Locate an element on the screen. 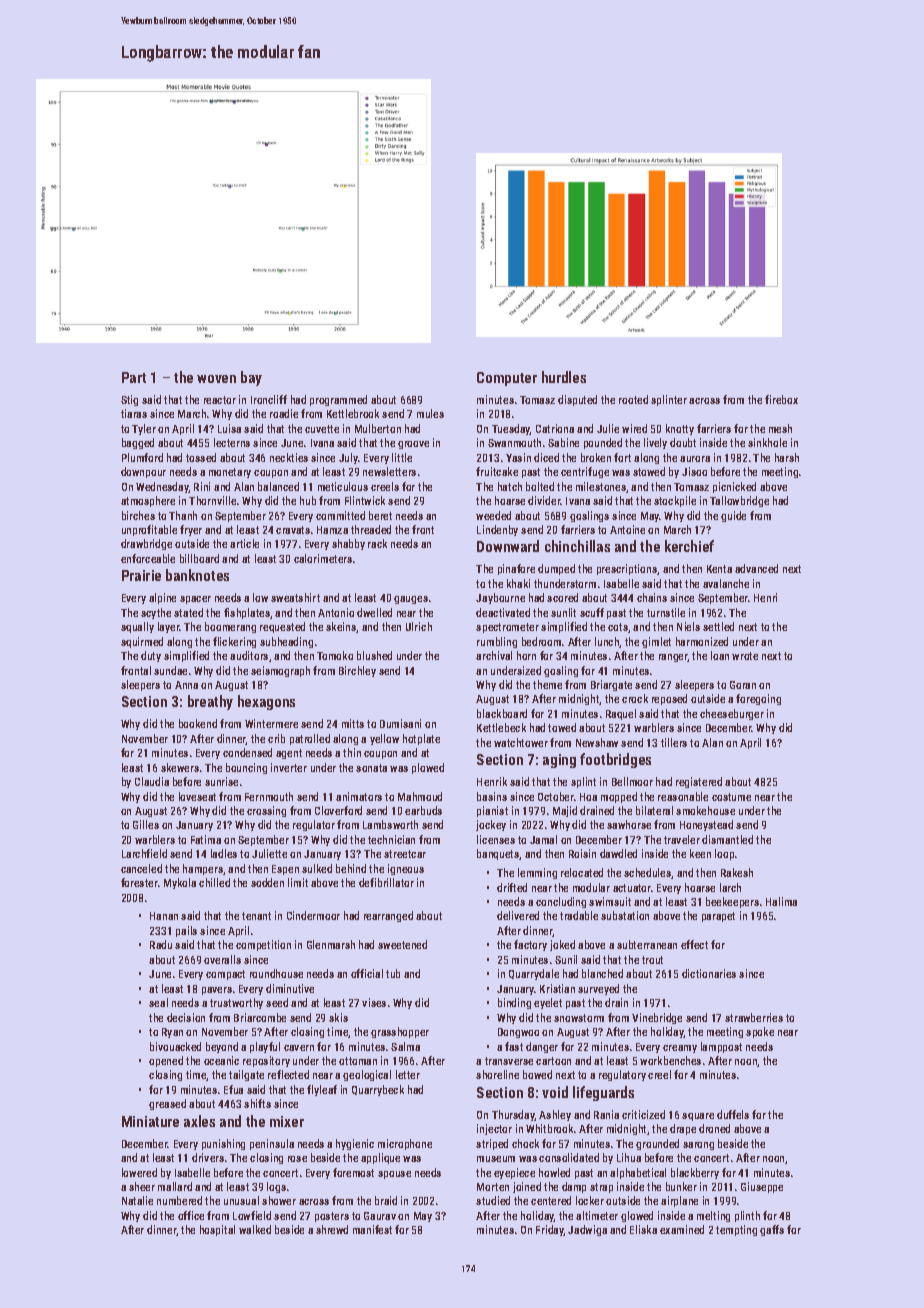 Image resolution: width=924 pixels, height=1308 pixels. lowered is located at coordinates (139, 1172).
